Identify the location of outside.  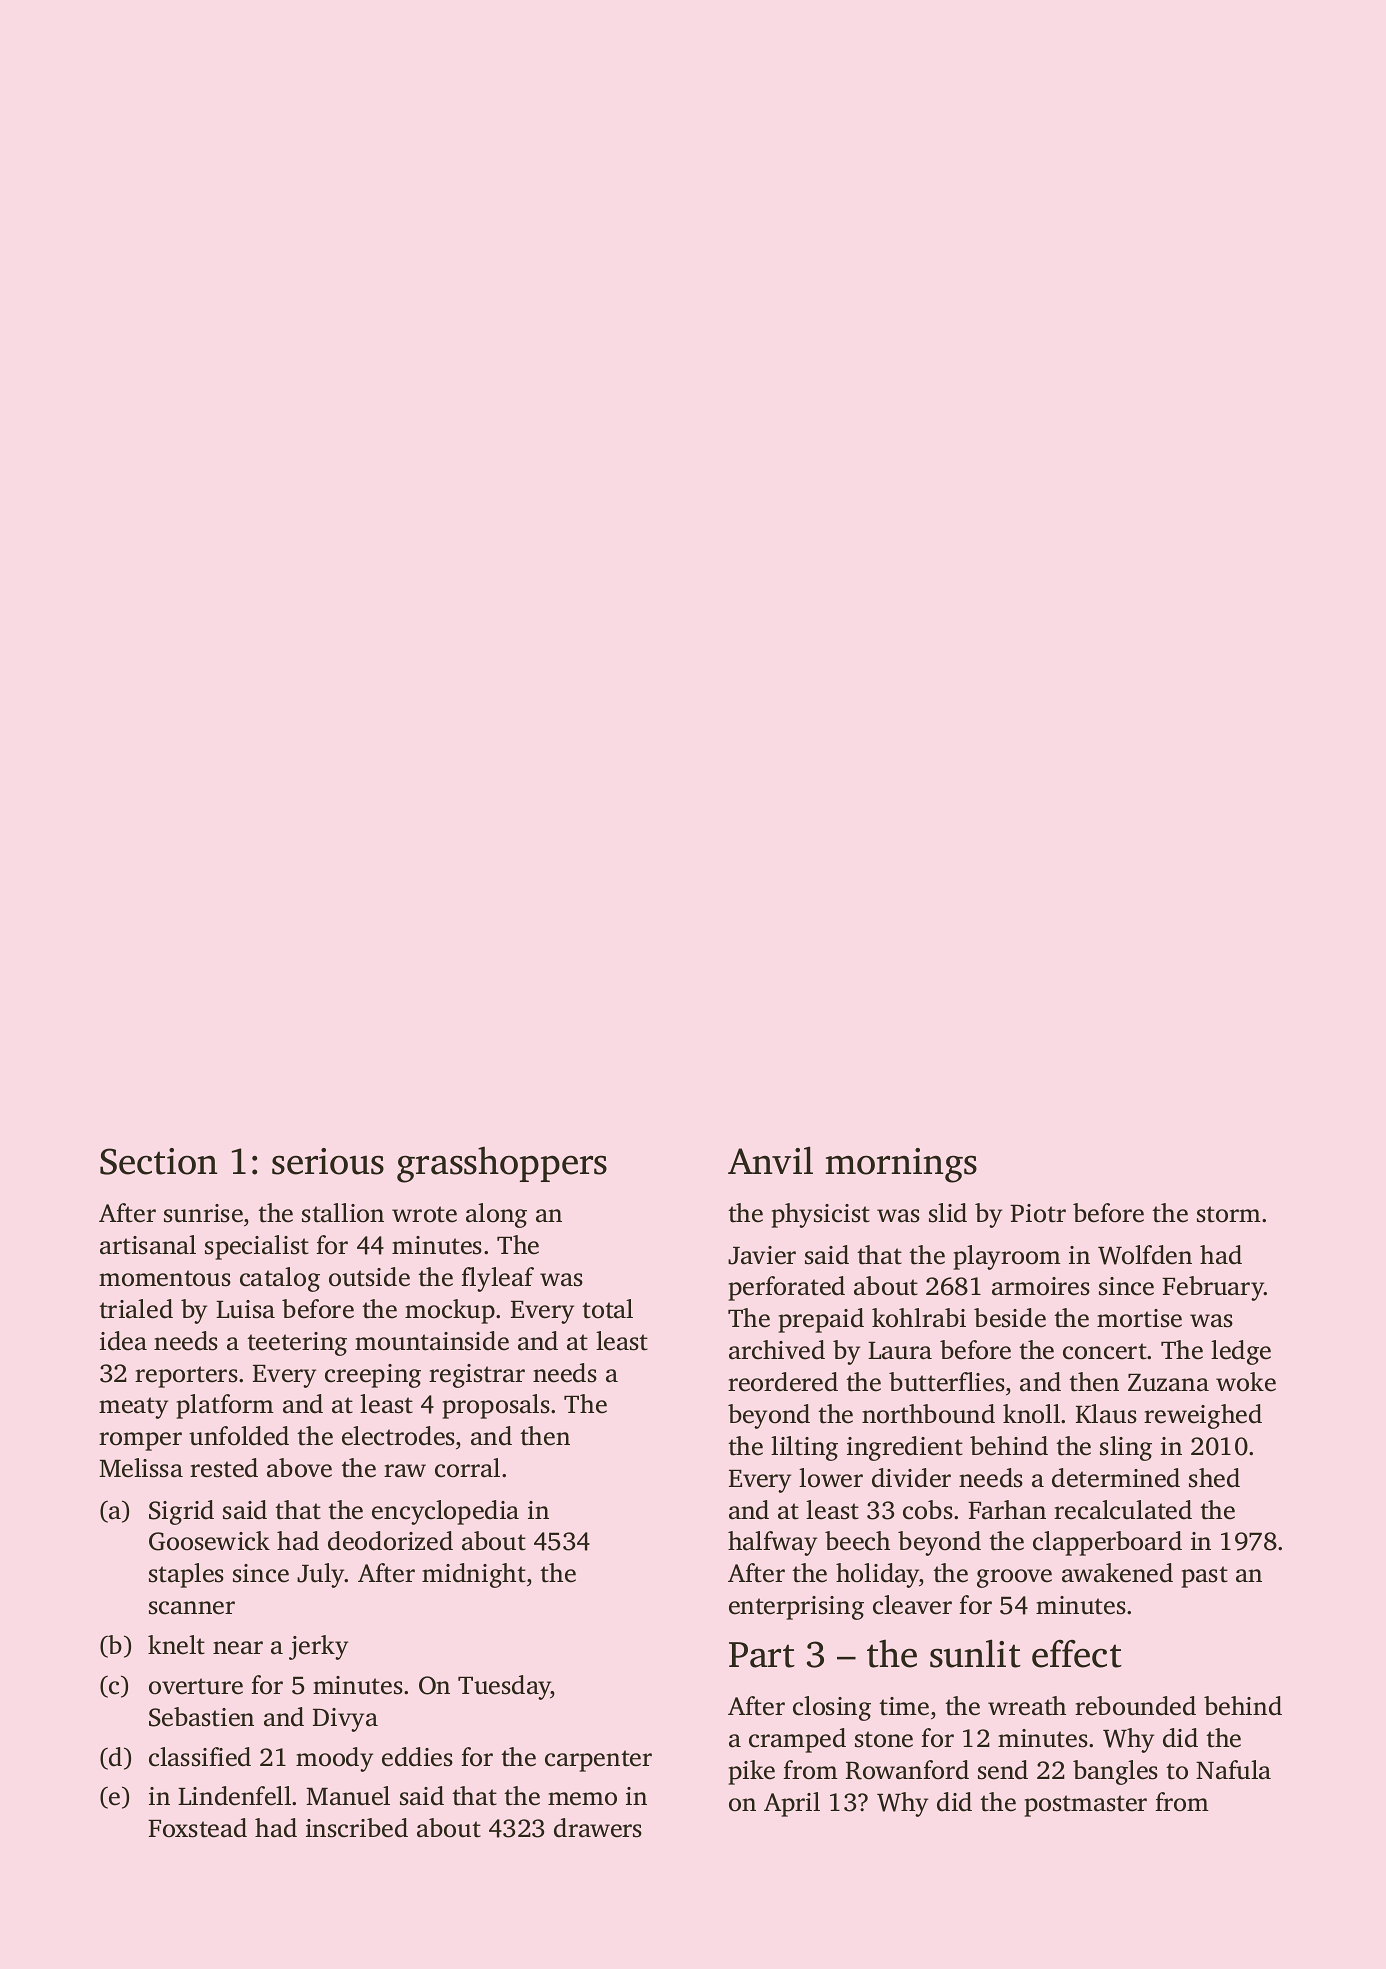
(369, 1277).
